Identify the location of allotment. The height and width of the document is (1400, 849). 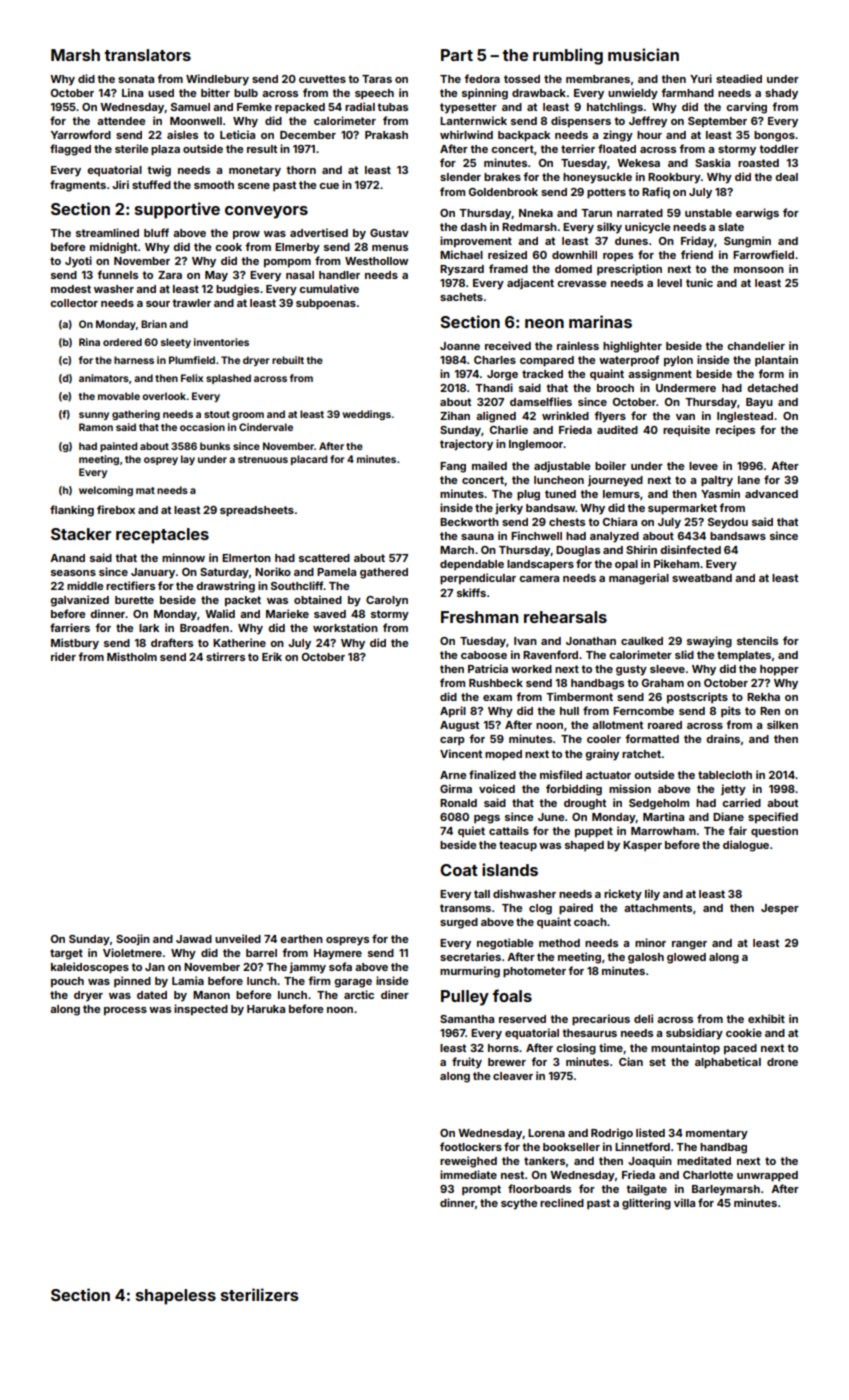
(617, 725).
